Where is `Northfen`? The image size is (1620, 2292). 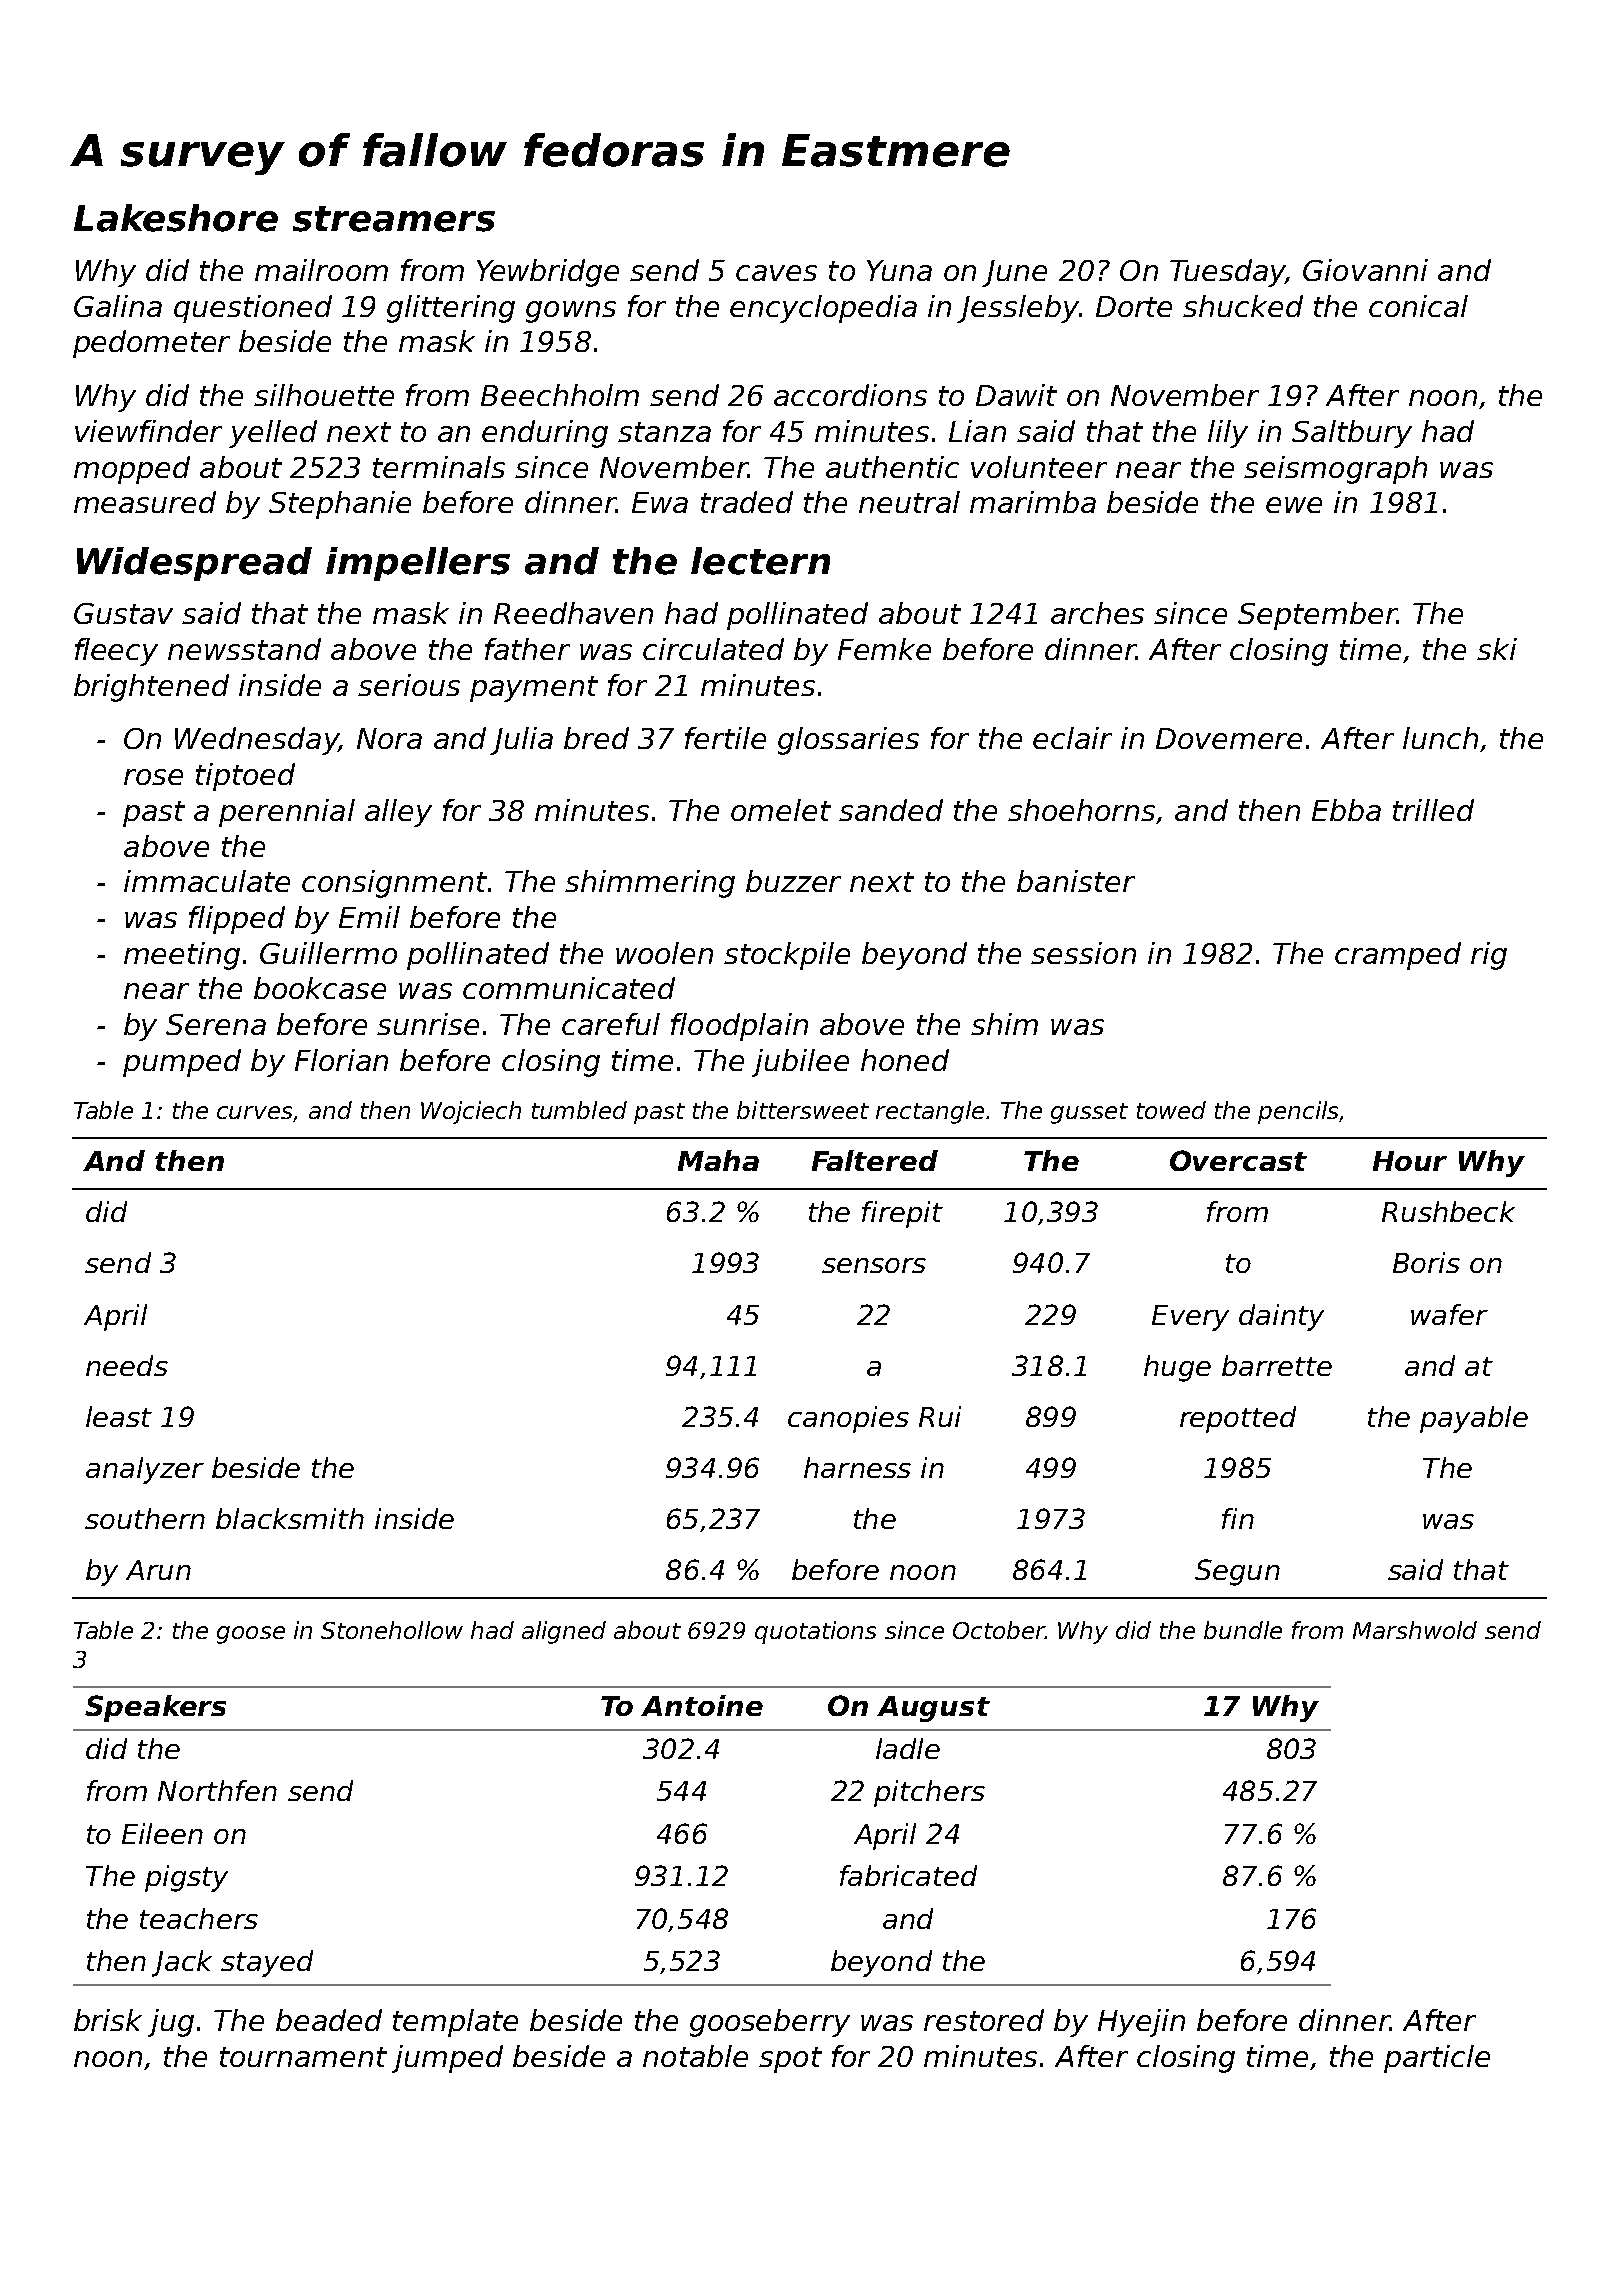
Northfen is located at coordinates (217, 1790).
